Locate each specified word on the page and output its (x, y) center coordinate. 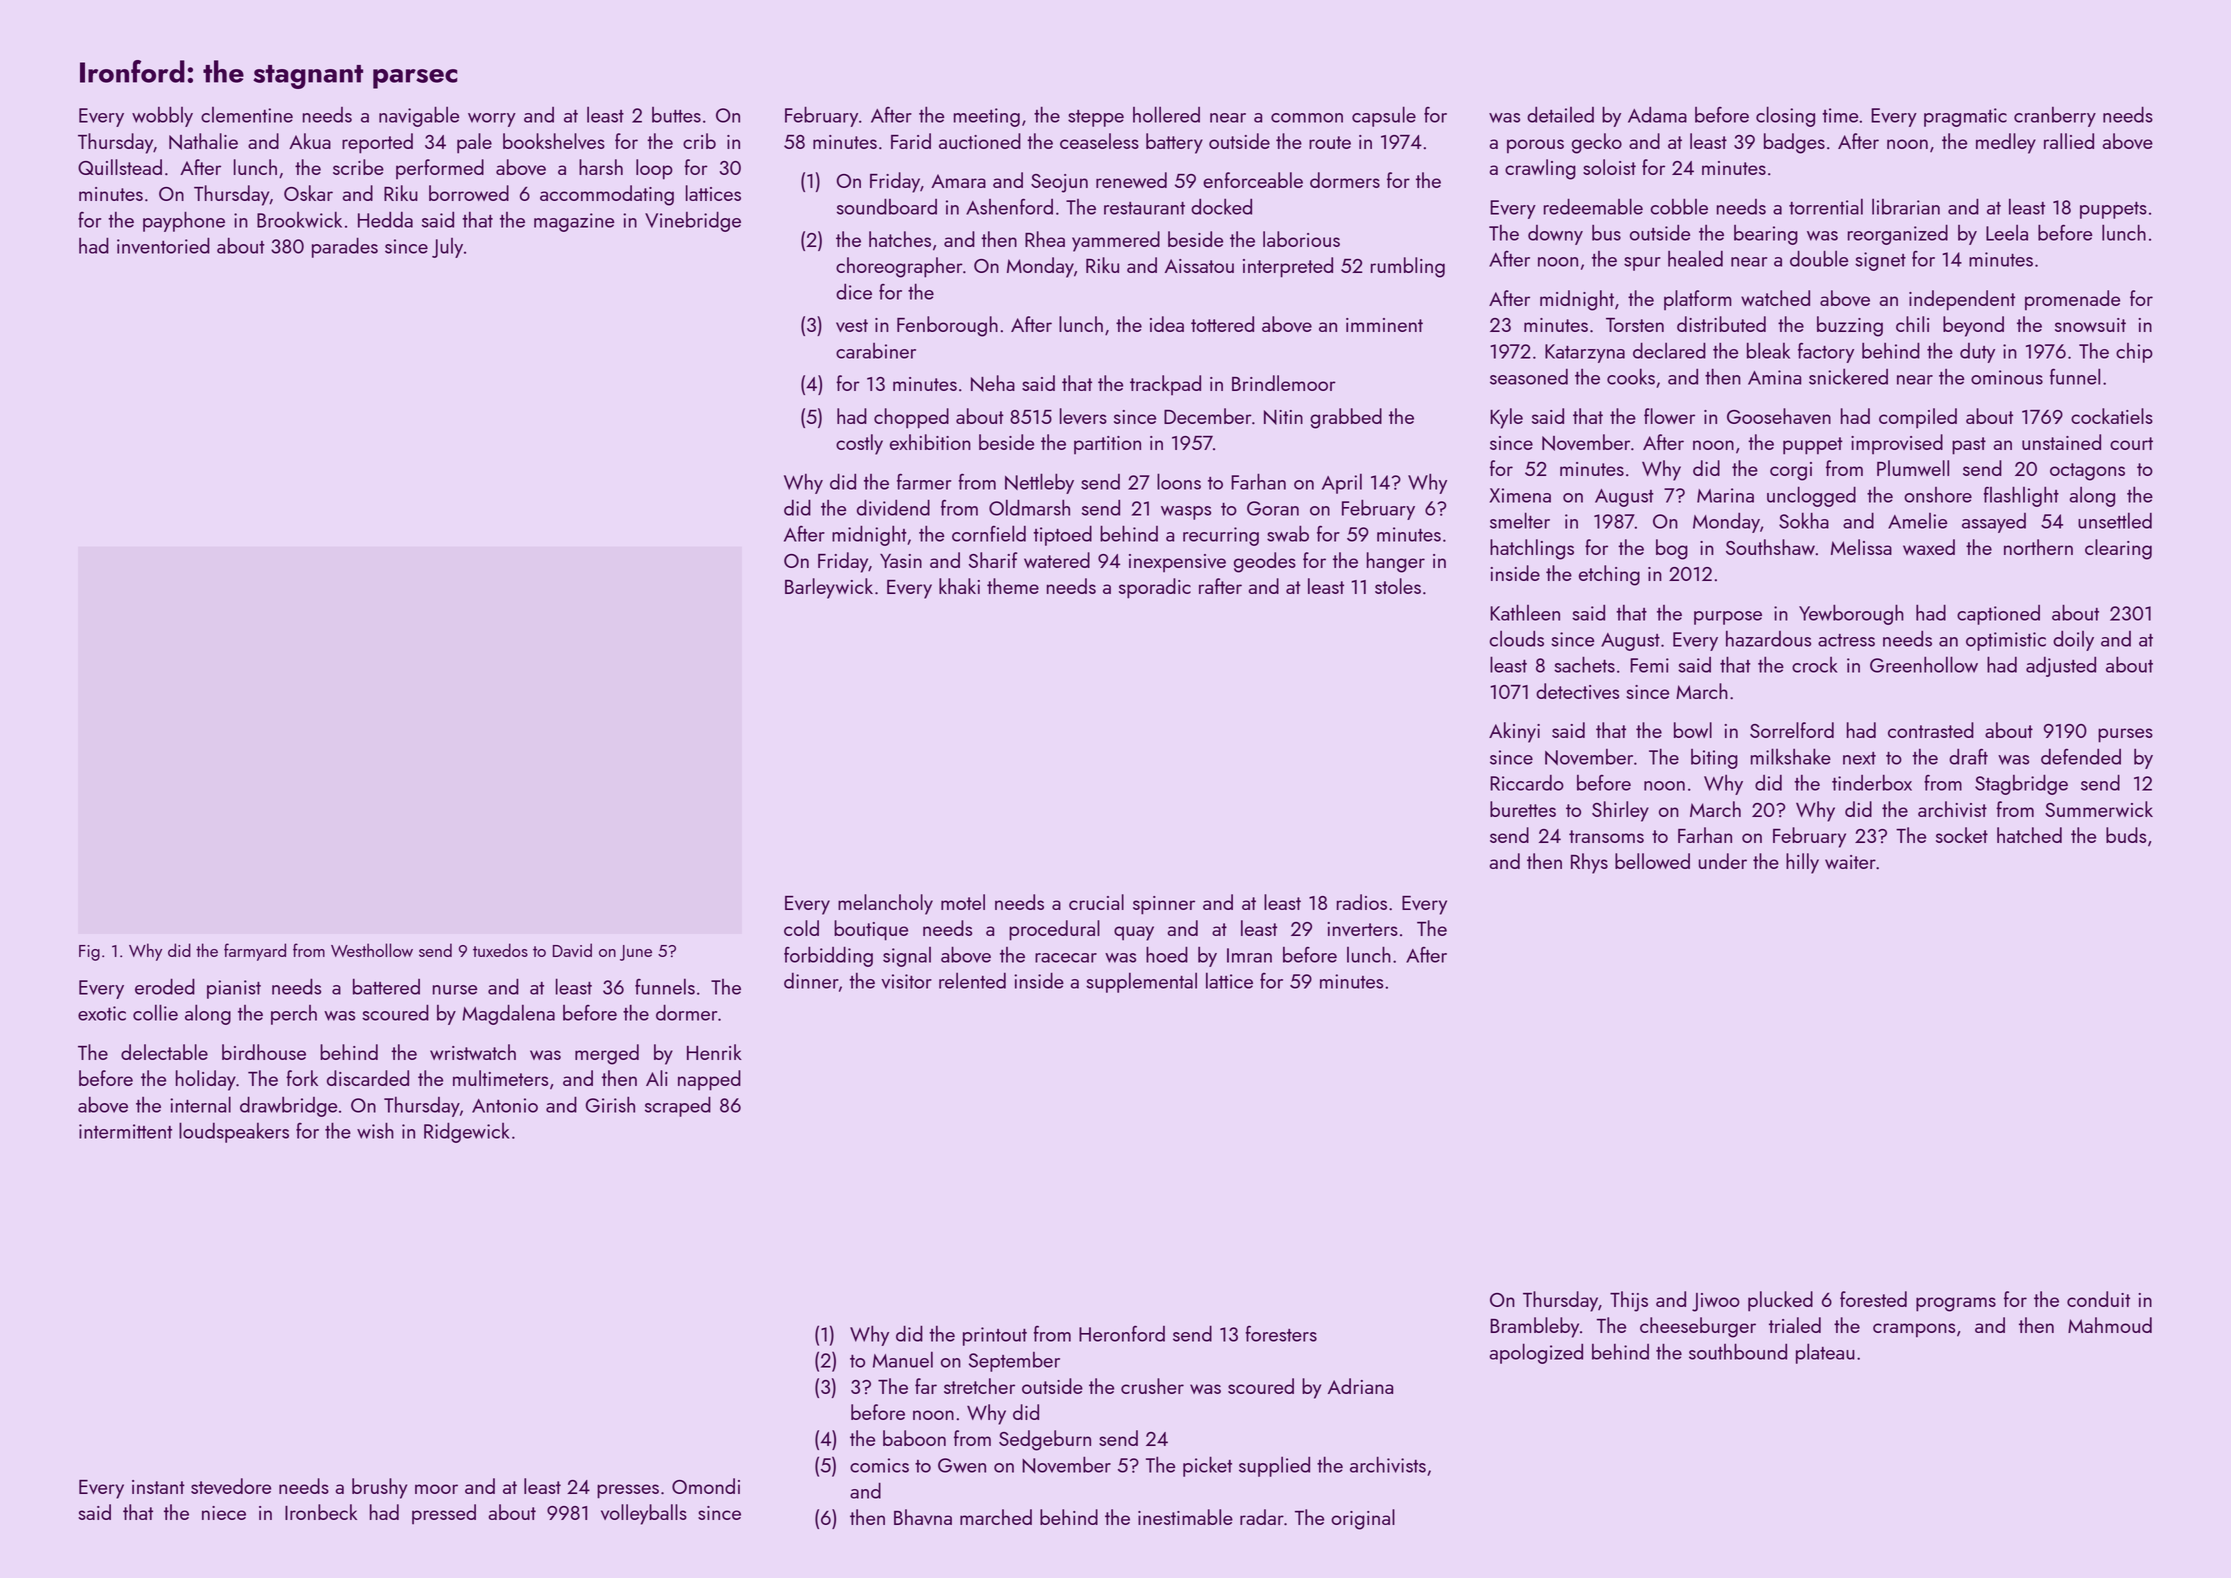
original (1363, 1519)
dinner (811, 981)
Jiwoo (1716, 1302)
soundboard (887, 206)
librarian (1906, 207)
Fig (89, 953)
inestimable (1185, 1517)
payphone (184, 221)
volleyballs (644, 1514)
